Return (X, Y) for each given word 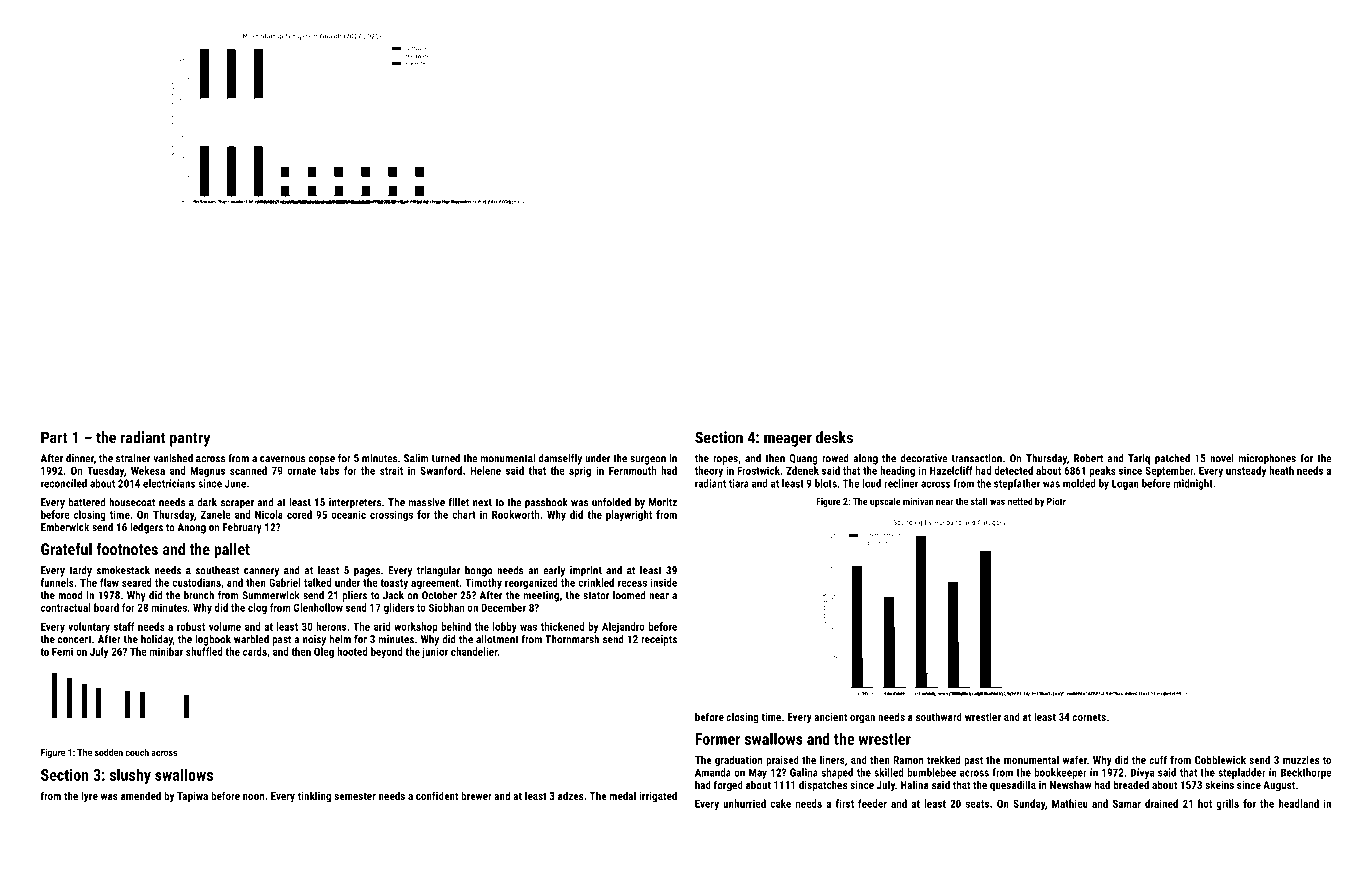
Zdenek (802, 470)
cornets (1089, 717)
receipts (659, 640)
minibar (166, 651)
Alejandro (623, 627)
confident (437, 795)
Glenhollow (318, 607)
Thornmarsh (572, 639)
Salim (416, 458)
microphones (1267, 459)
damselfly (560, 459)
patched (1172, 459)
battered (87, 502)
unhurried (744, 803)
